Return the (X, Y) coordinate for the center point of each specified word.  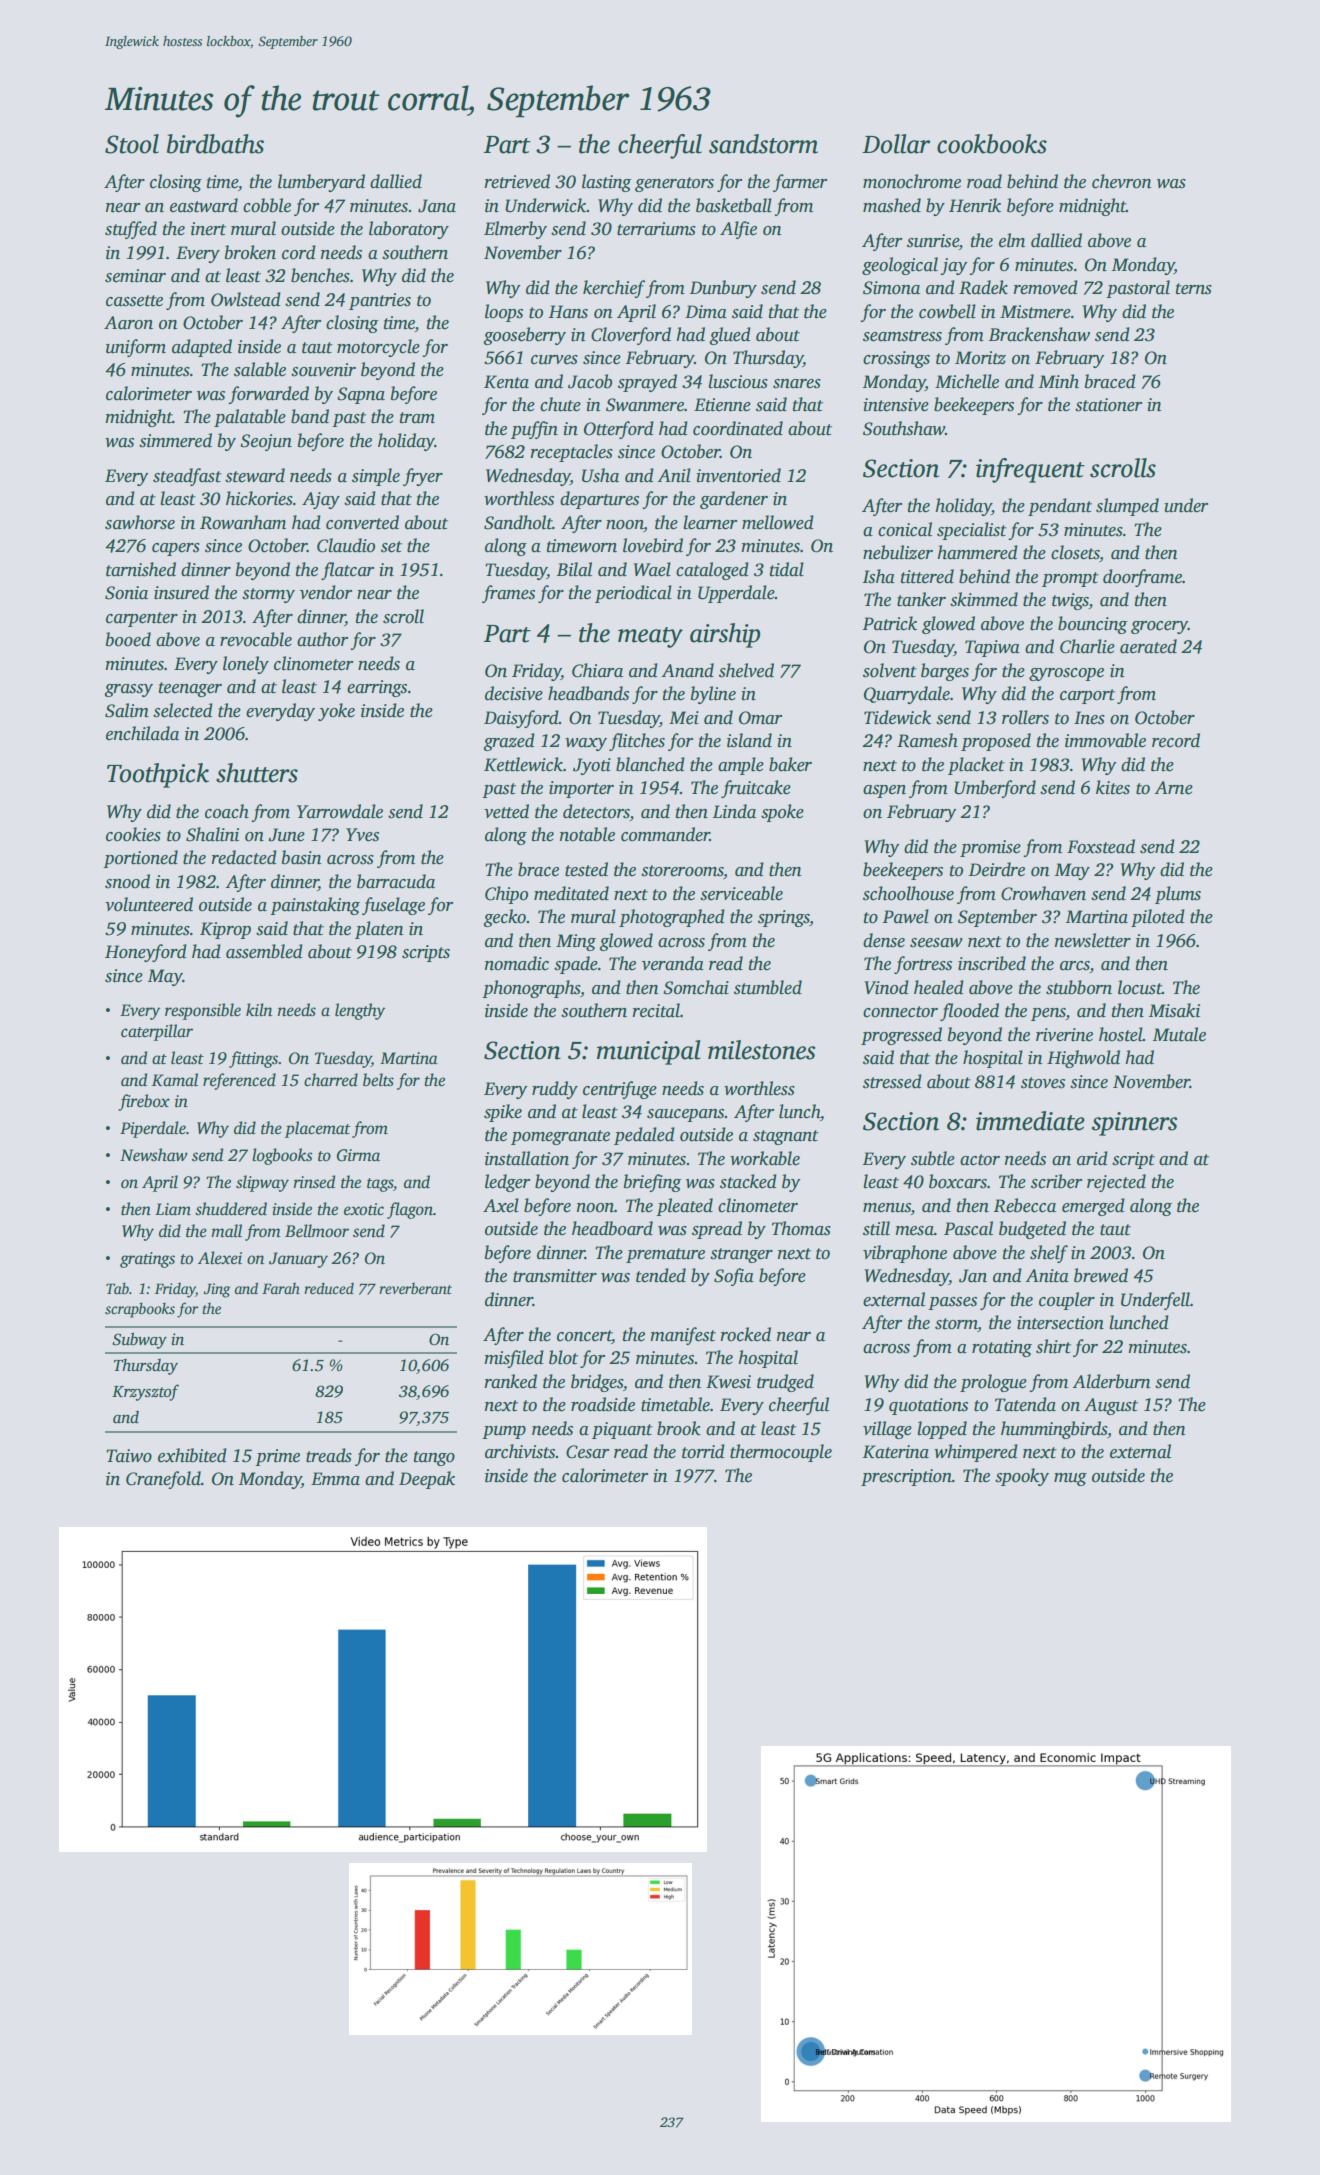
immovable (1105, 740)
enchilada (142, 733)
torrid (703, 1451)
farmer (800, 183)
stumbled (768, 987)
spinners (1135, 1124)
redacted (244, 857)
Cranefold (163, 1480)
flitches (637, 742)
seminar (135, 276)
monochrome (912, 181)
